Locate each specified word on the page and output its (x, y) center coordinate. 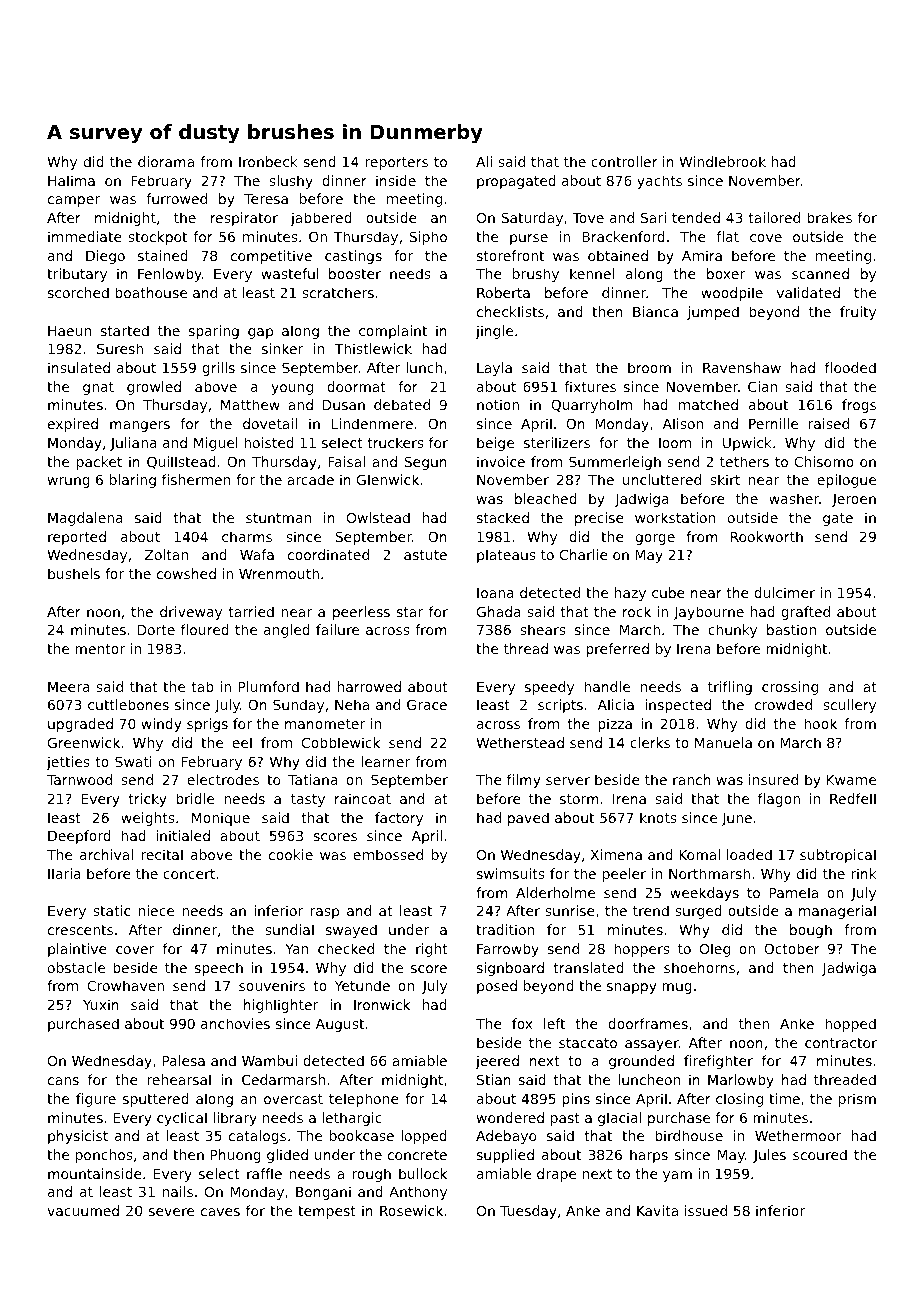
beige (495, 444)
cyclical (182, 1119)
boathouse (151, 292)
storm (579, 799)
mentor (100, 649)
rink (864, 873)
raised (829, 423)
